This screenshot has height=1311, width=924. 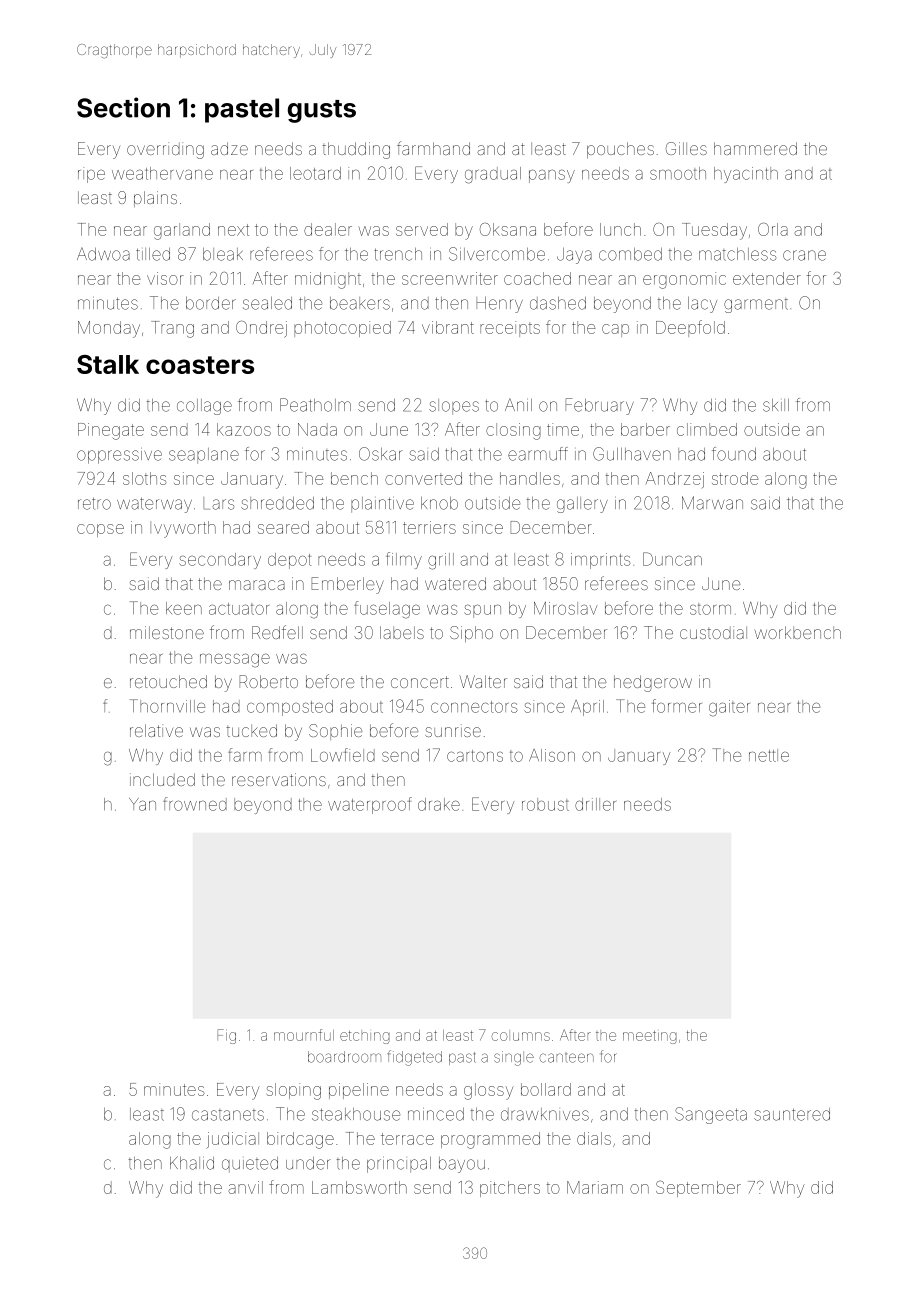 What do you see at coordinates (769, 755) in the screenshot?
I see `nettle` at bounding box center [769, 755].
